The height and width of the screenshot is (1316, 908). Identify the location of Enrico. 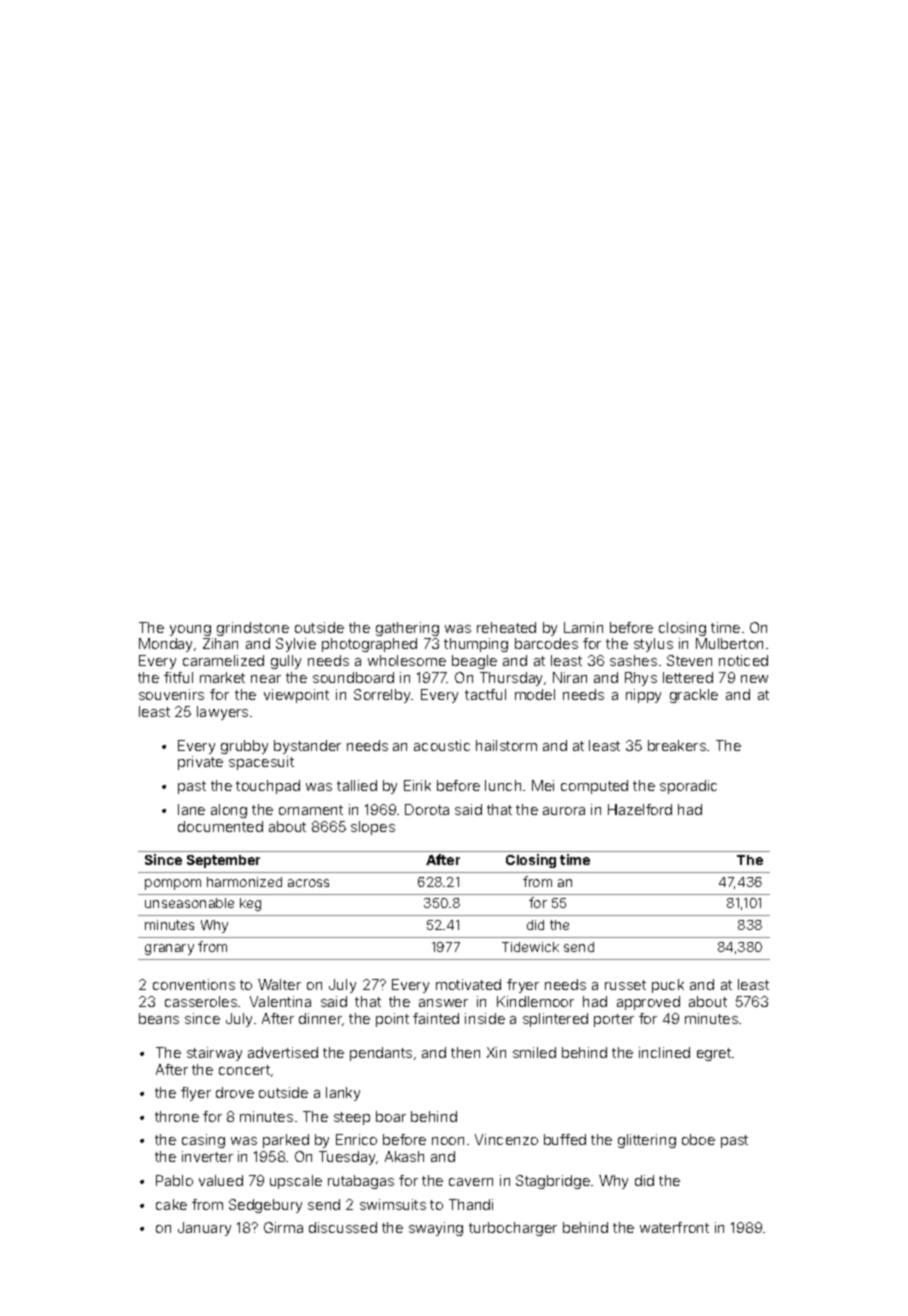
(356, 1139).
